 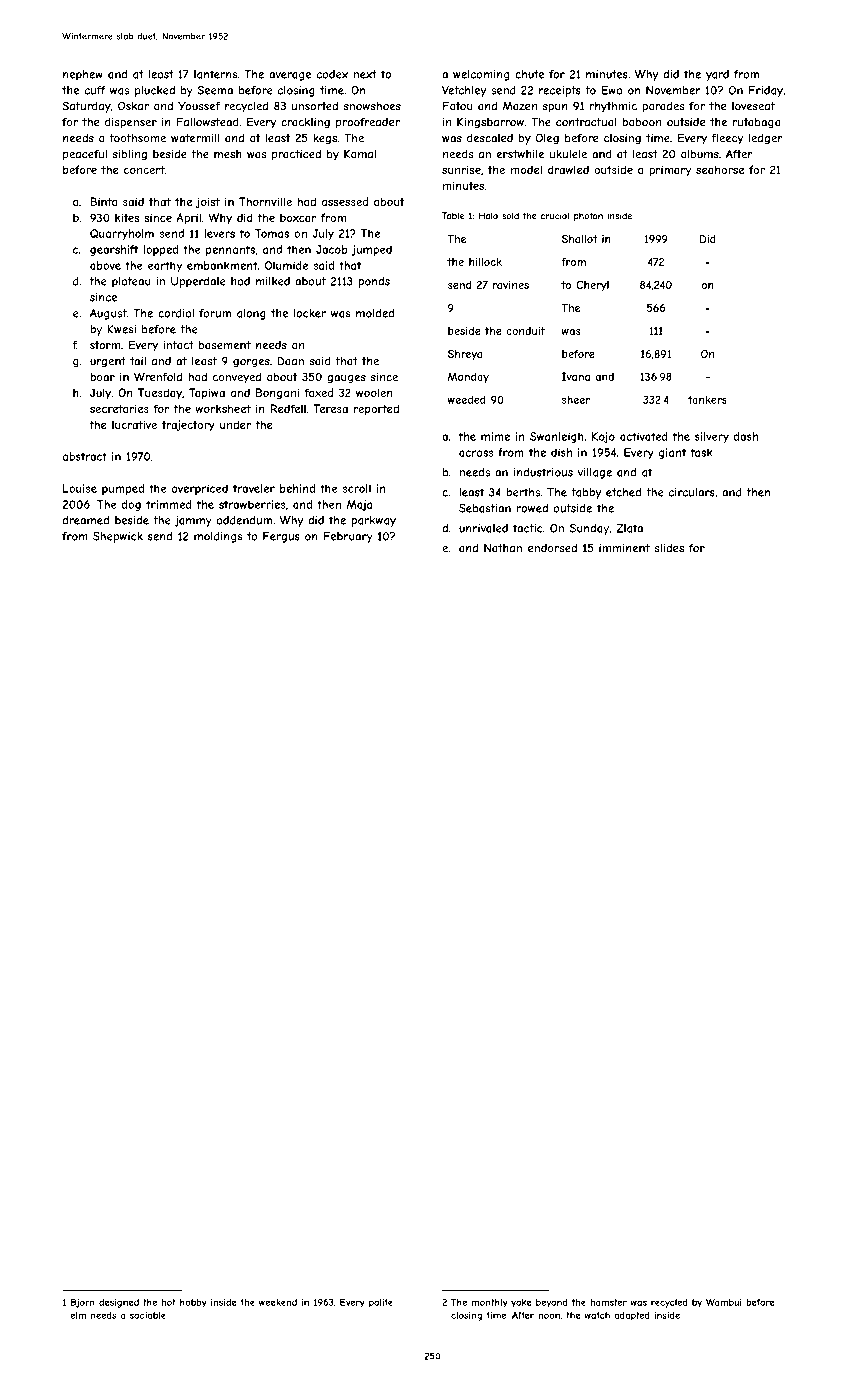 What do you see at coordinates (552, 548) in the page?
I see `endorsed` at bounding box center [552, 548].
